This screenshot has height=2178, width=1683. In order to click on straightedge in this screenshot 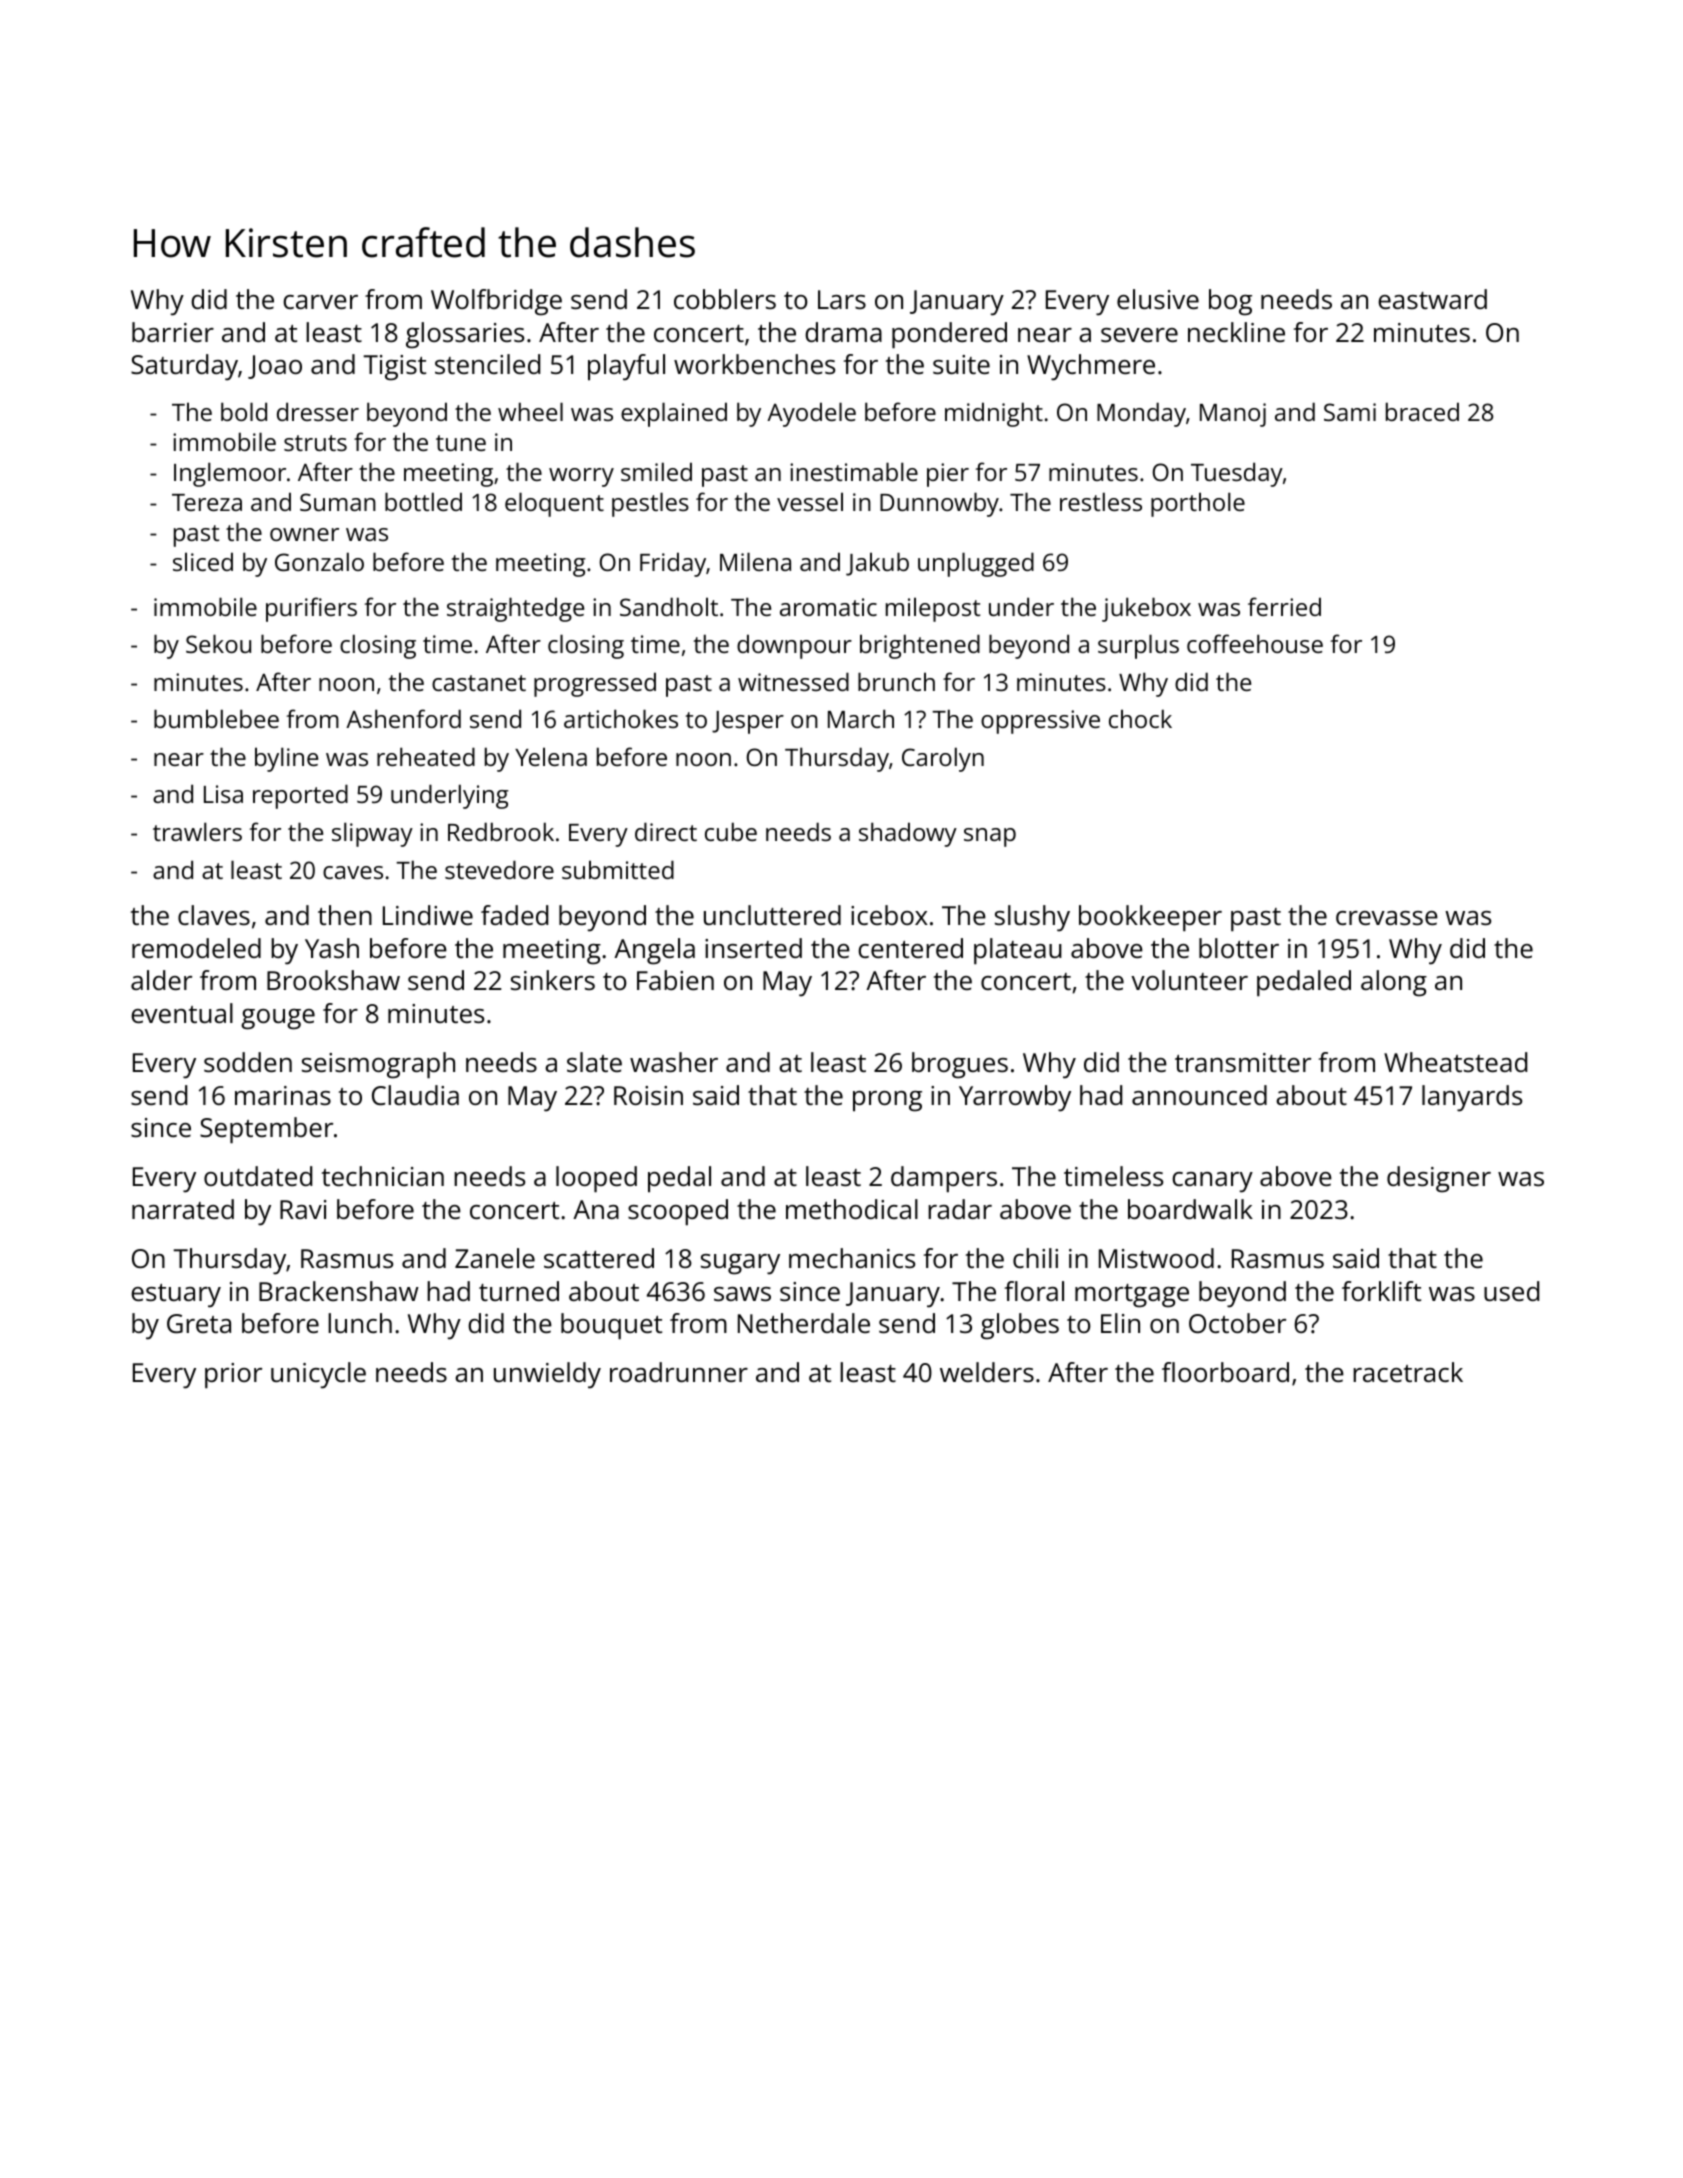, I will do `click(515, 609)`.
